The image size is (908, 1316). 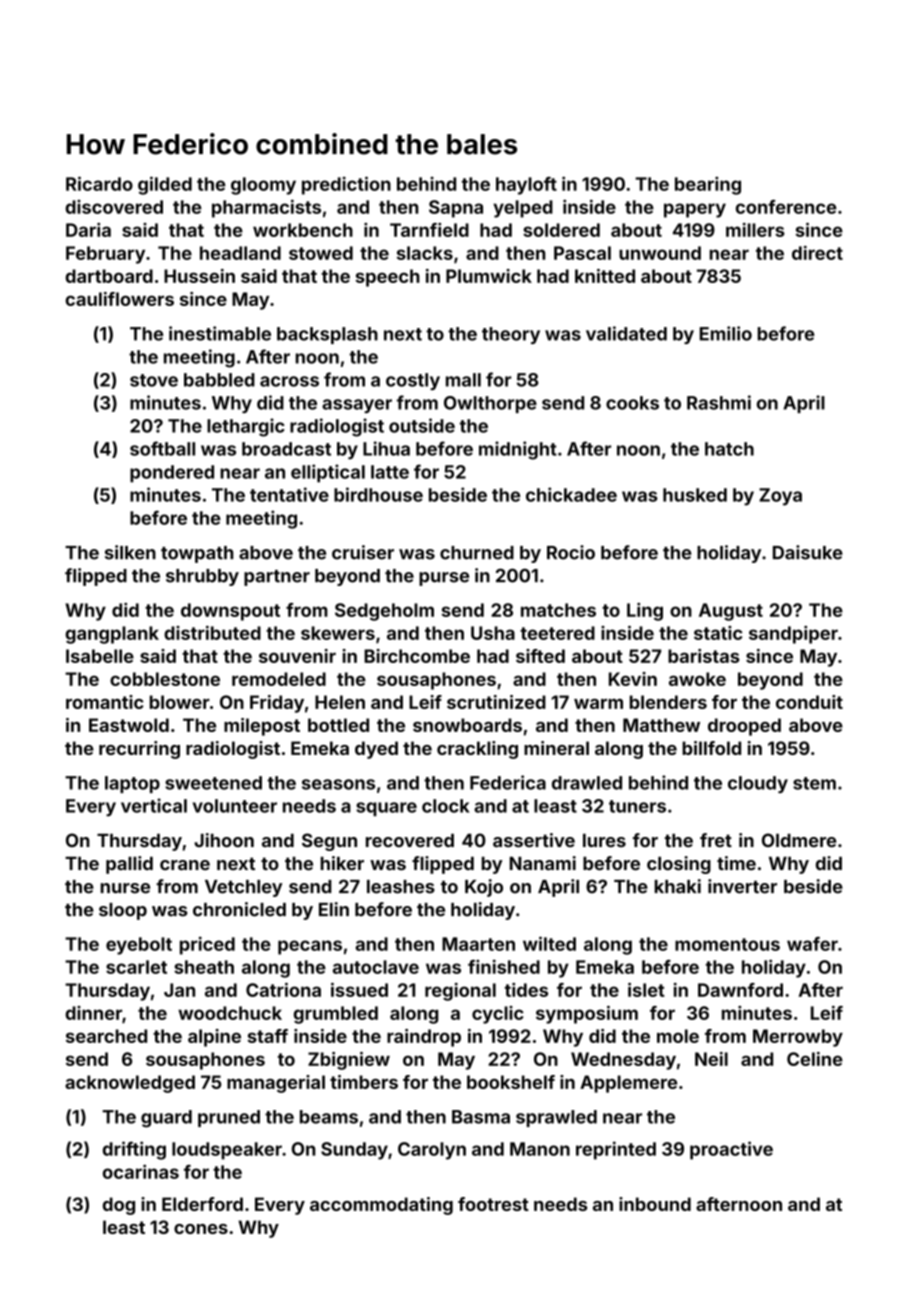 I want to click on managerial, so click(x=276, y=1084).
